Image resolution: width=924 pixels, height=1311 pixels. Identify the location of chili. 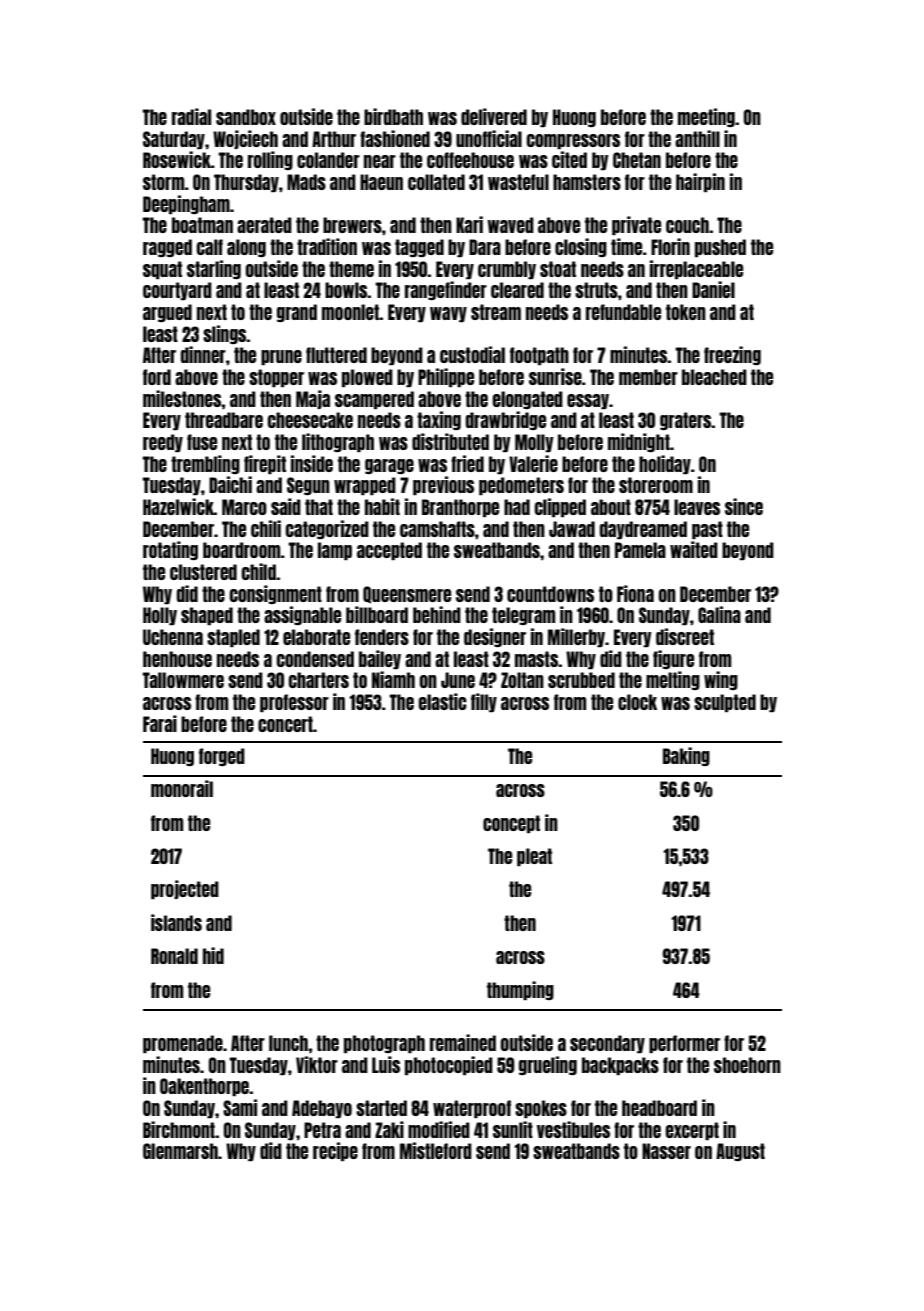
(266, 528).
